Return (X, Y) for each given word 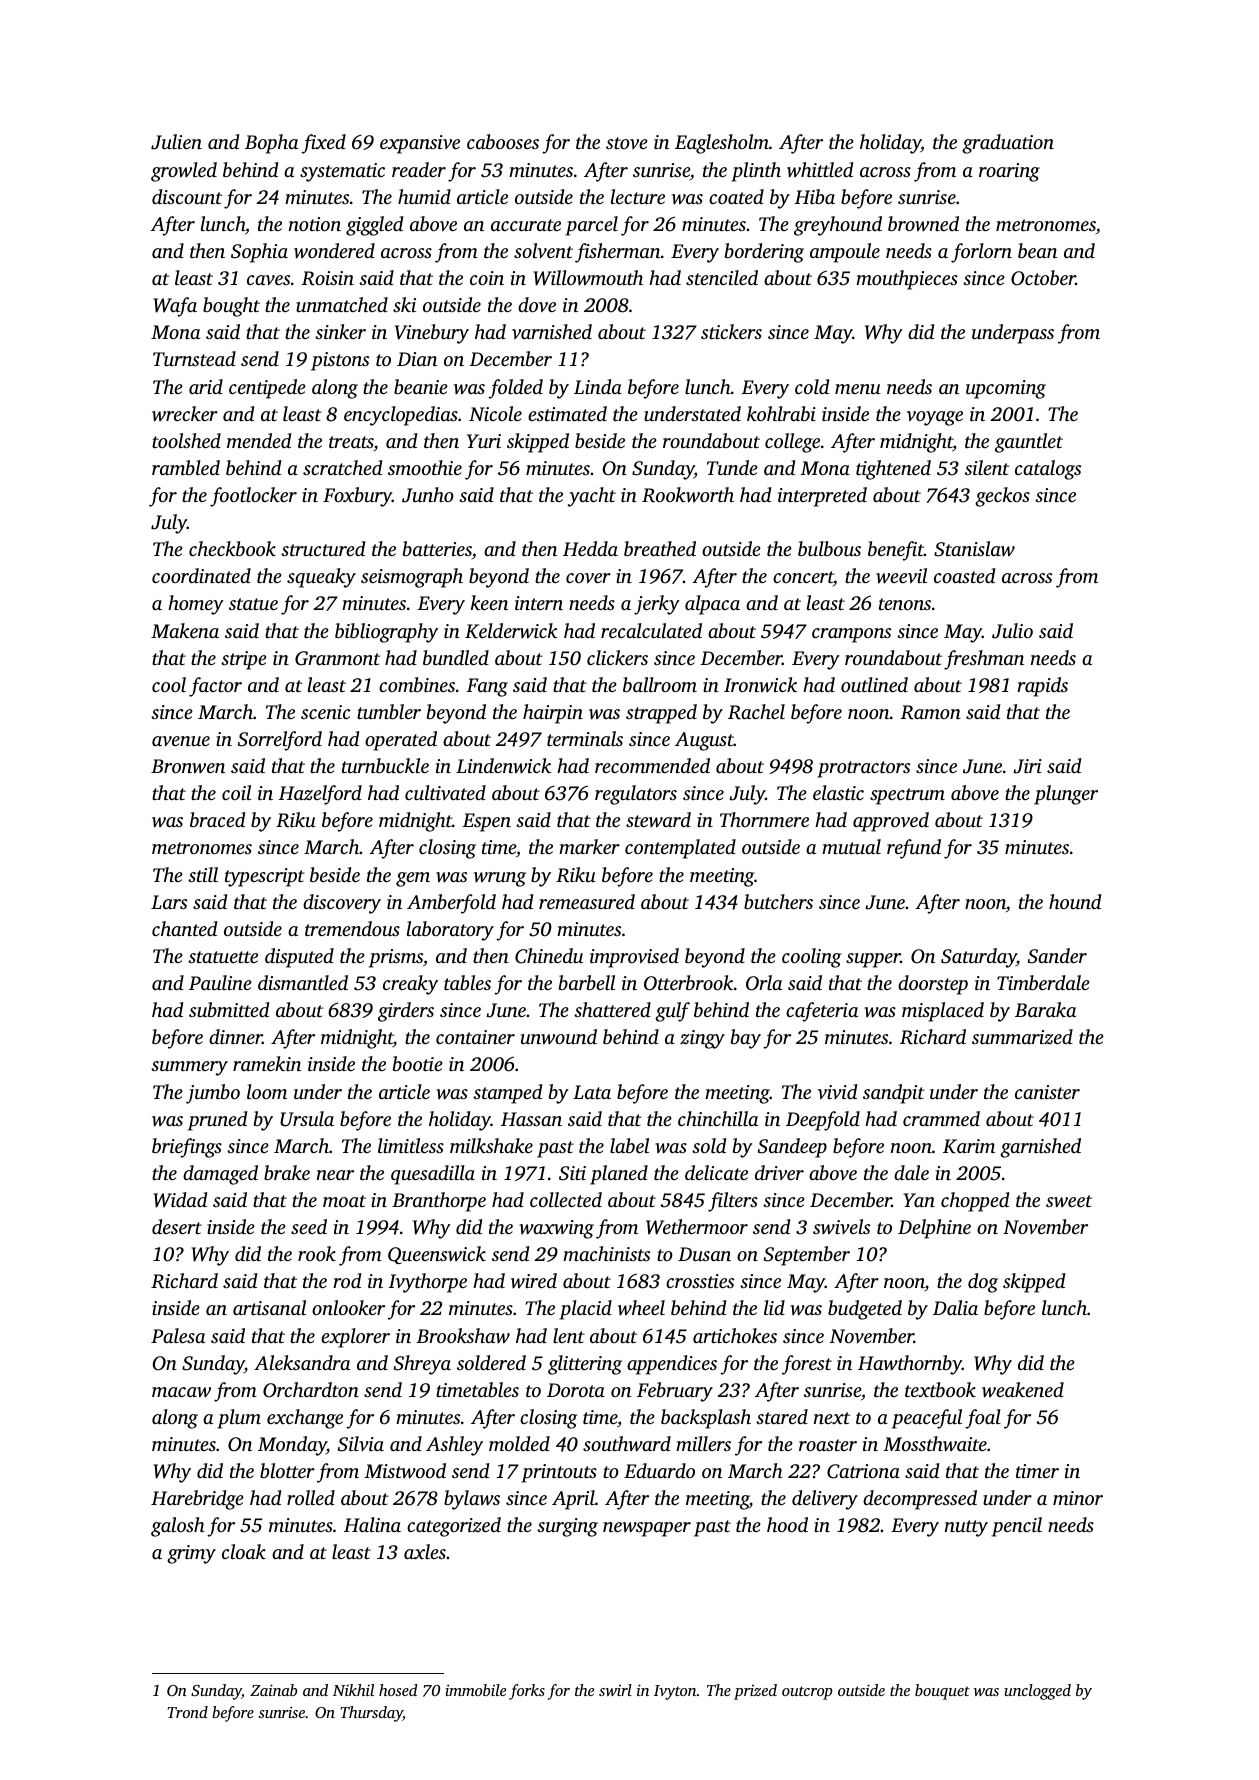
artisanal (269, 1307)
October (1043, 278)
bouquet (942, 1692)
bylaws (472, 1500)
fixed (323, 144)
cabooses (503, 141)
